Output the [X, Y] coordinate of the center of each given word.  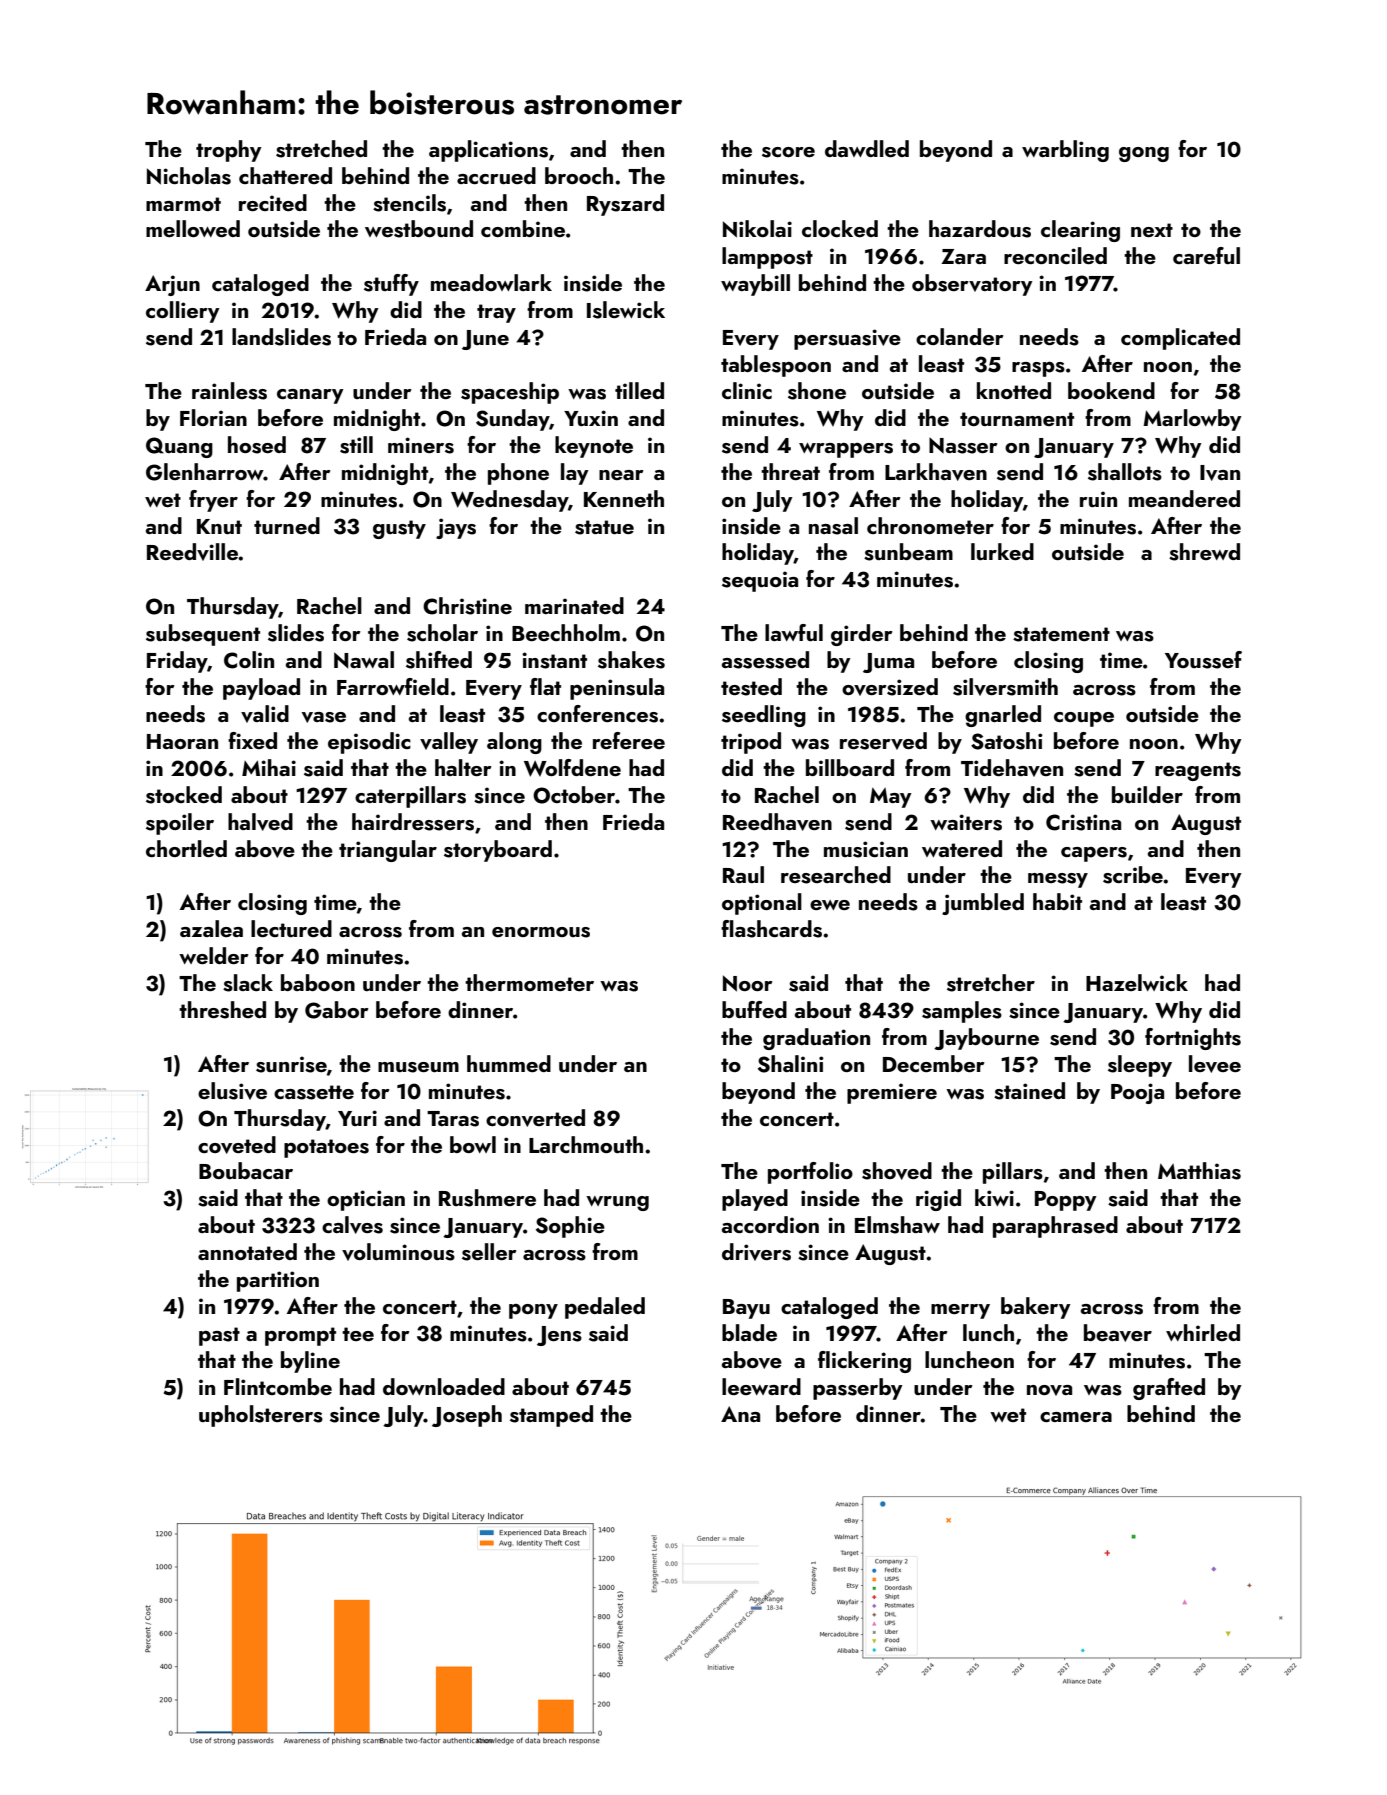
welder [214, 955]
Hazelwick [1137, 982]
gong [1144, 154]
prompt [300, 1336]
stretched [321, 149]
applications [488, 151]
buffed [754, 1009]
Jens [559, 1336]
